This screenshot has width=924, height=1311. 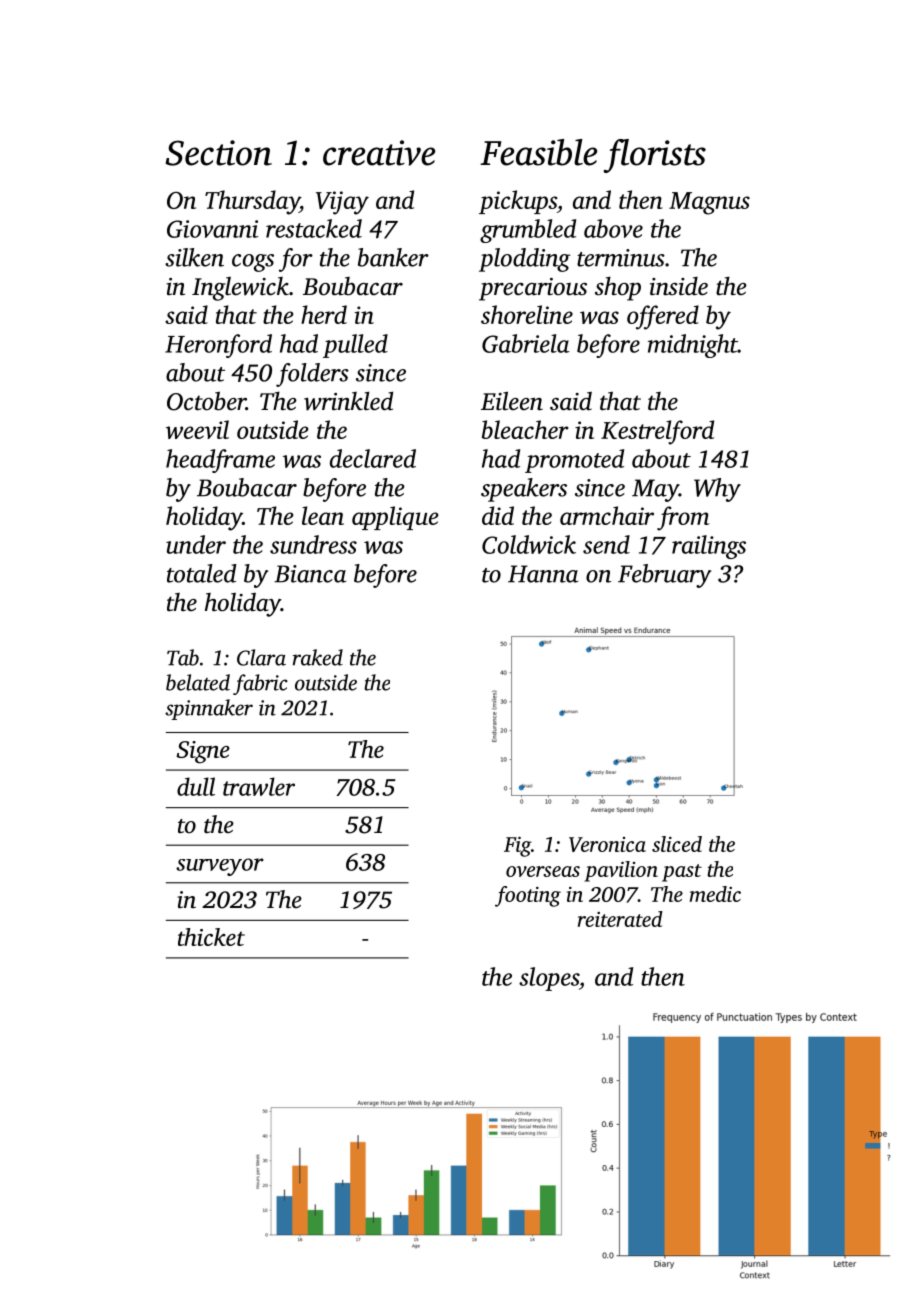 I want to click on Heronford, so click(x=218, y=346).
